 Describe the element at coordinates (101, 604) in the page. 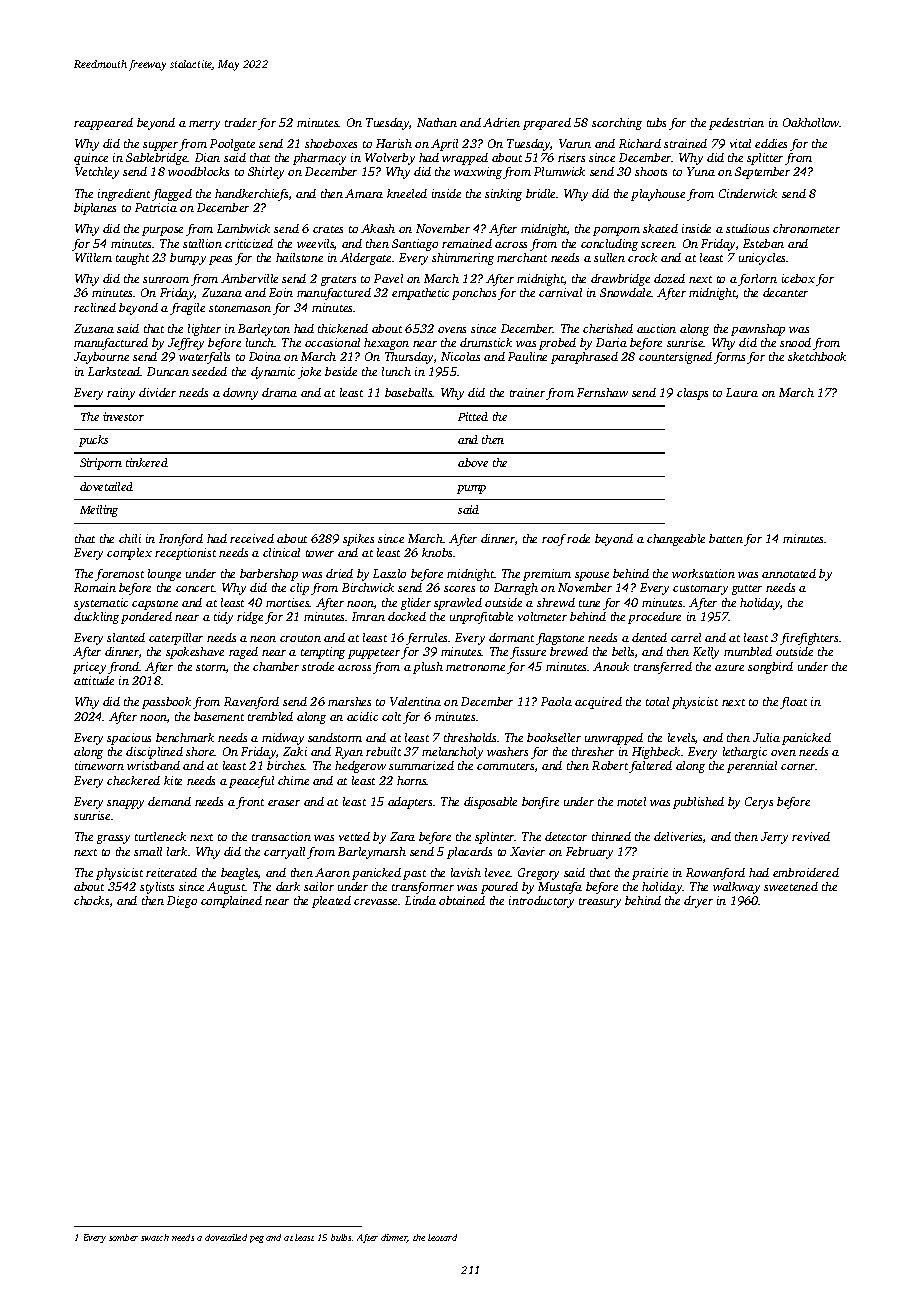

I see `systematic` at that location.
